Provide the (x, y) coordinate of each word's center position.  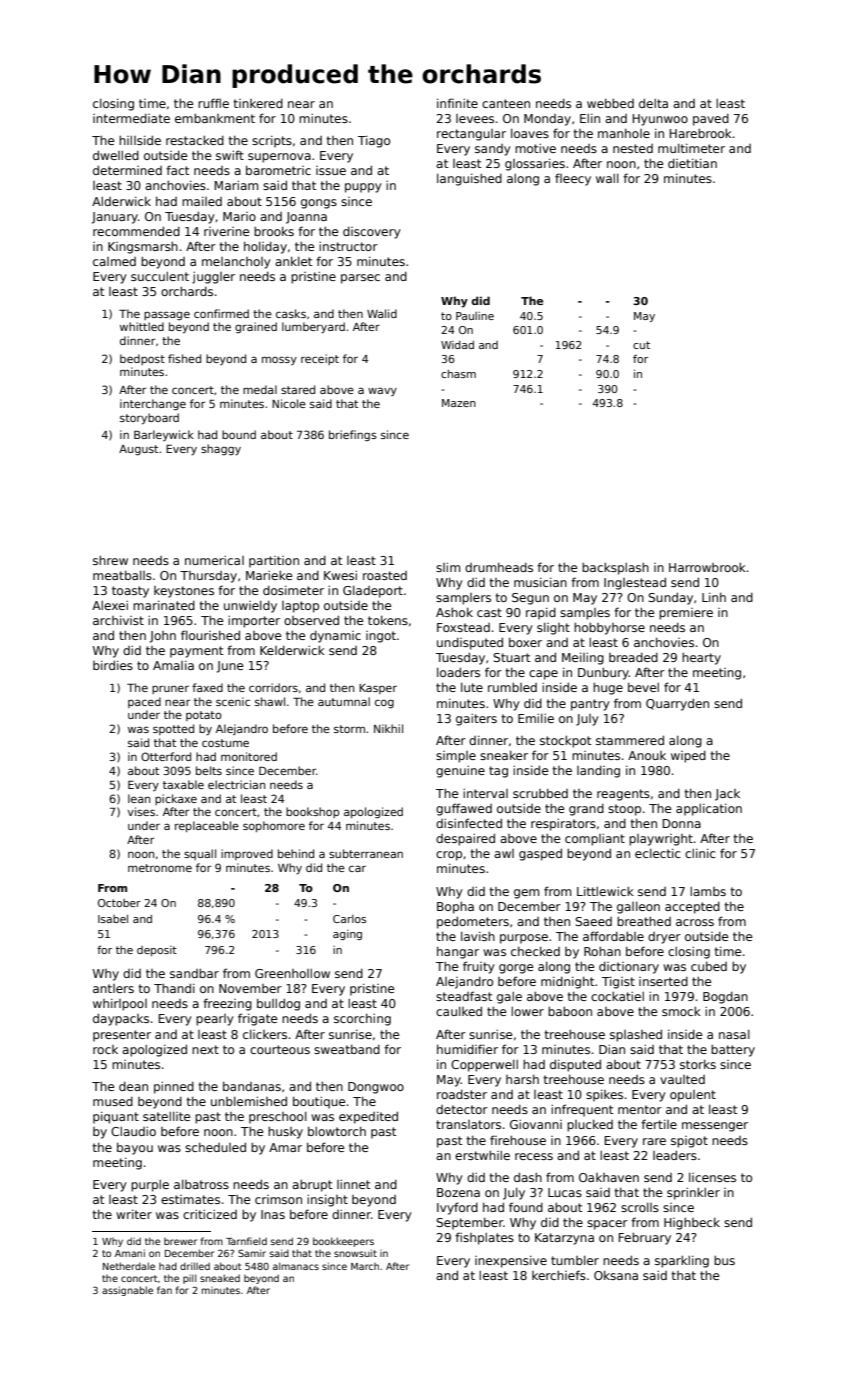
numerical (214, 560)
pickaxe (176, 799)
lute (472, 687)
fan (164, 1290)
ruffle (213, 103)
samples (585, 614)
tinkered (258, 103)
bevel (643, 687)
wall (607, 178)
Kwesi (340, 575)
